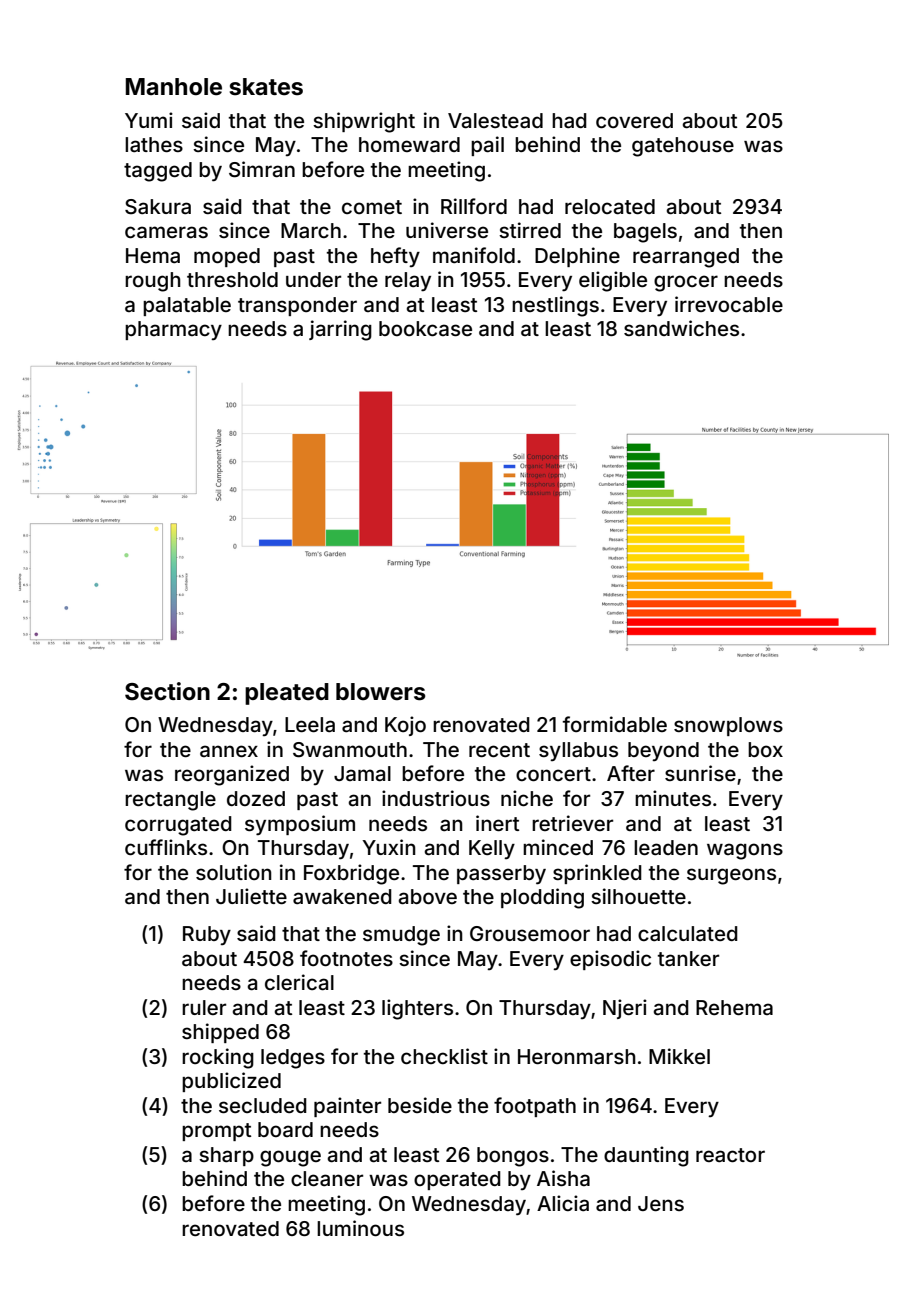 The image size is (908, 1316). What do you see at coordinates (256, 798) in the screenshot?
I see `dozed` at bounding box center [256, 798].
